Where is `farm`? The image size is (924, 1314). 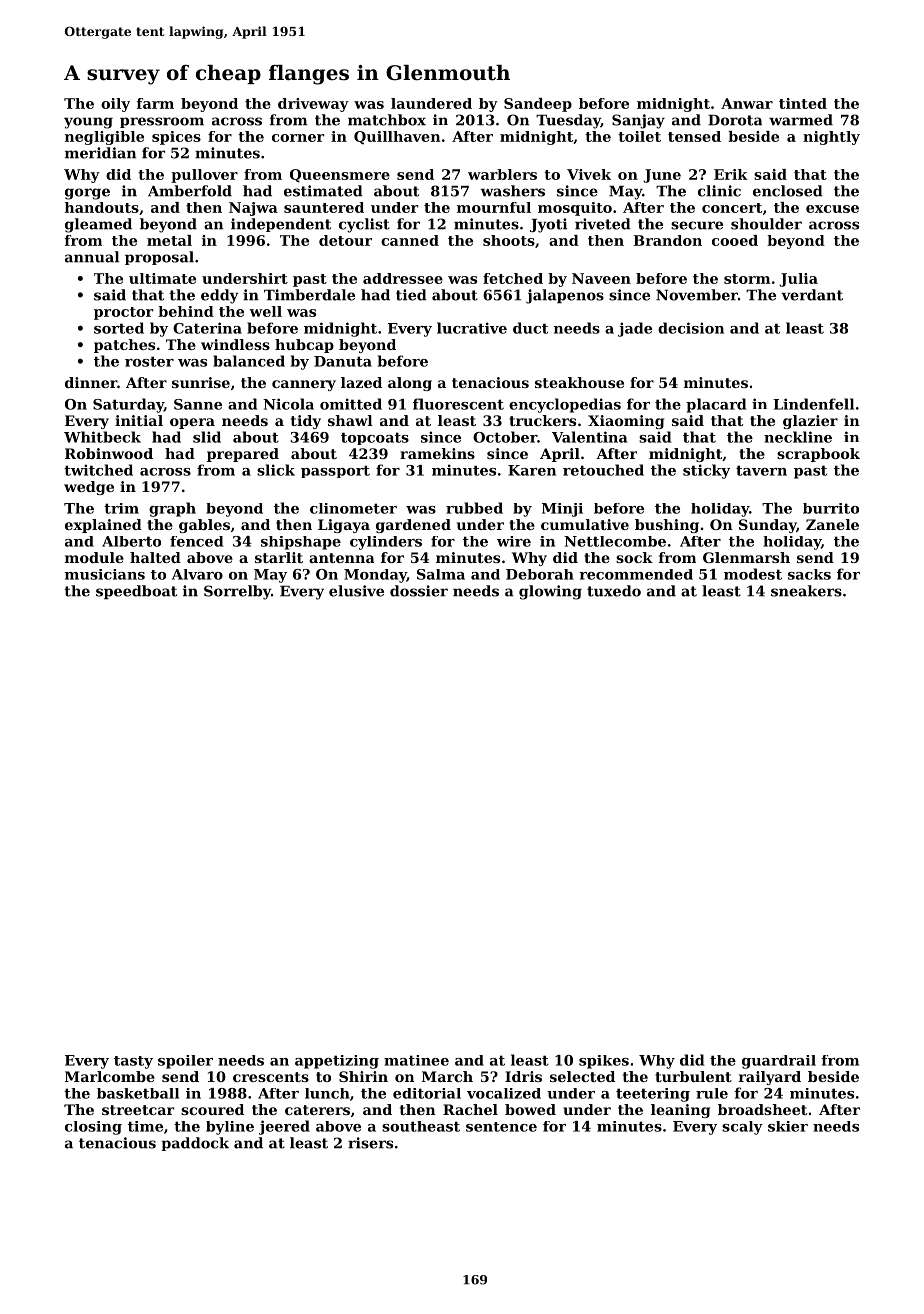 farm is located at coordinates (155, 103).
